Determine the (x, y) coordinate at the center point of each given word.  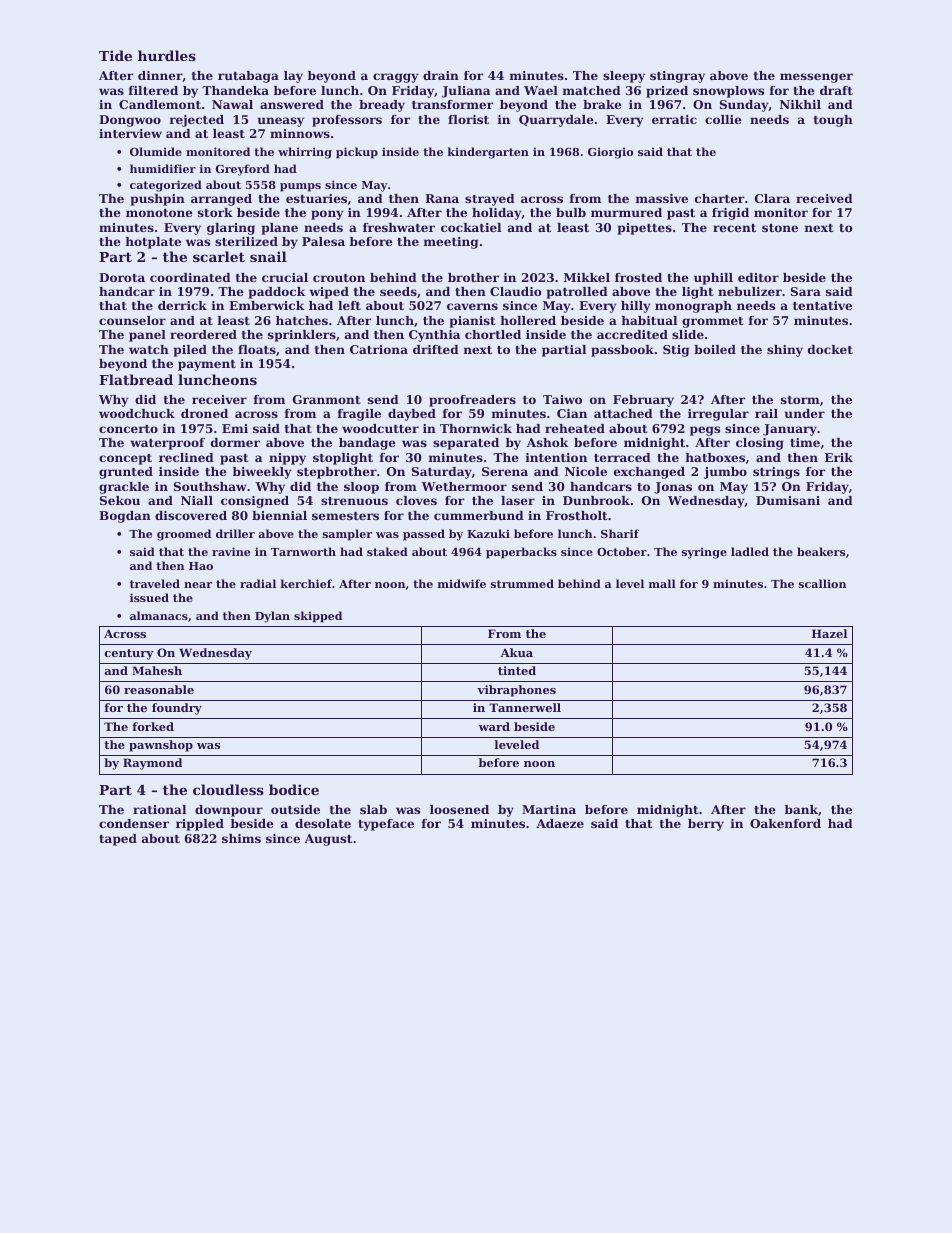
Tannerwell (525, 707)
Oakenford (785, 823)
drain (441, 75)
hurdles (167, 55)
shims (241, 838)
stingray (677, 77)
